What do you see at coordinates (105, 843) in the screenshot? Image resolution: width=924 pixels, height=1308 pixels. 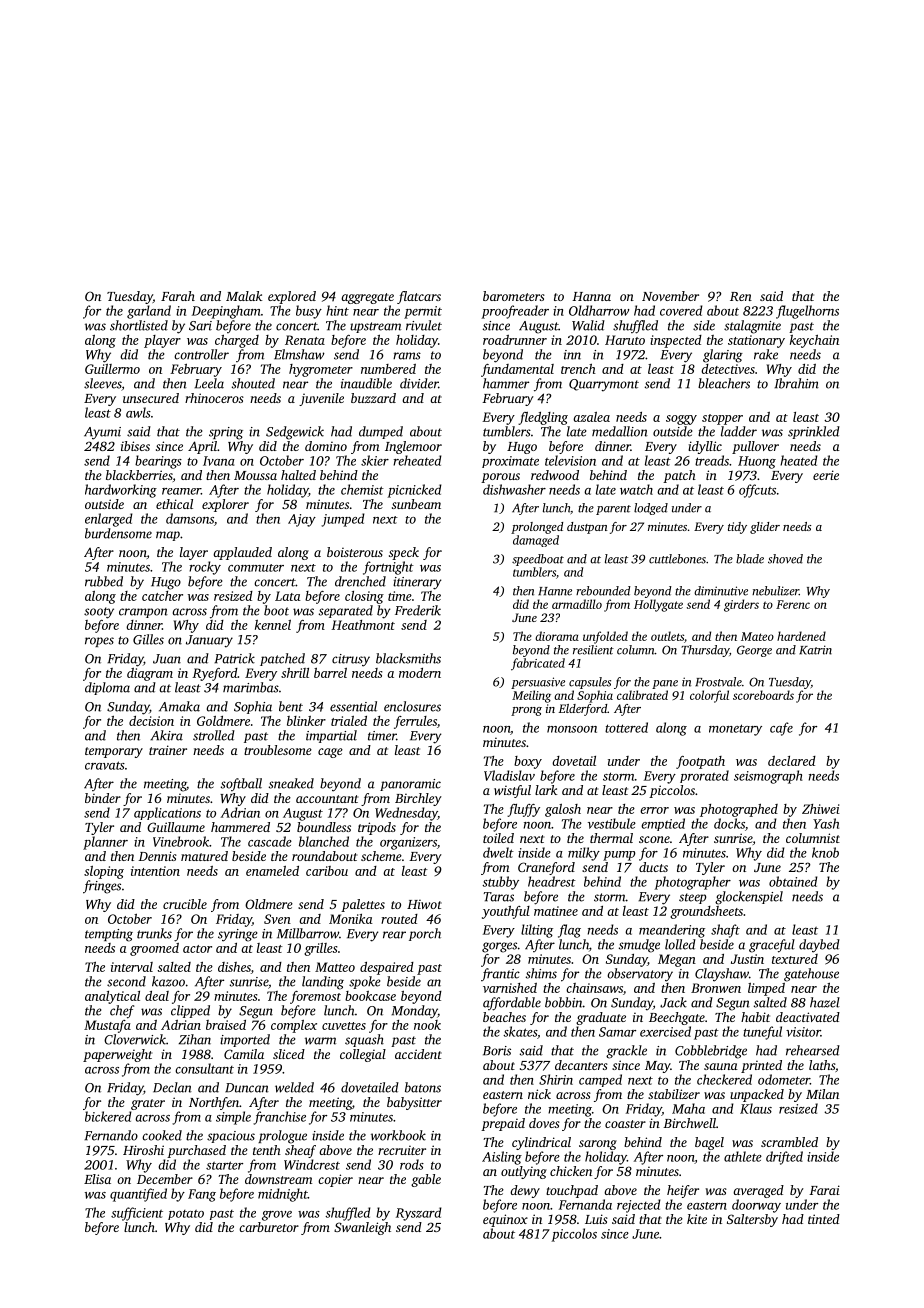 I see `planner` at bounding box center [105, 843].
